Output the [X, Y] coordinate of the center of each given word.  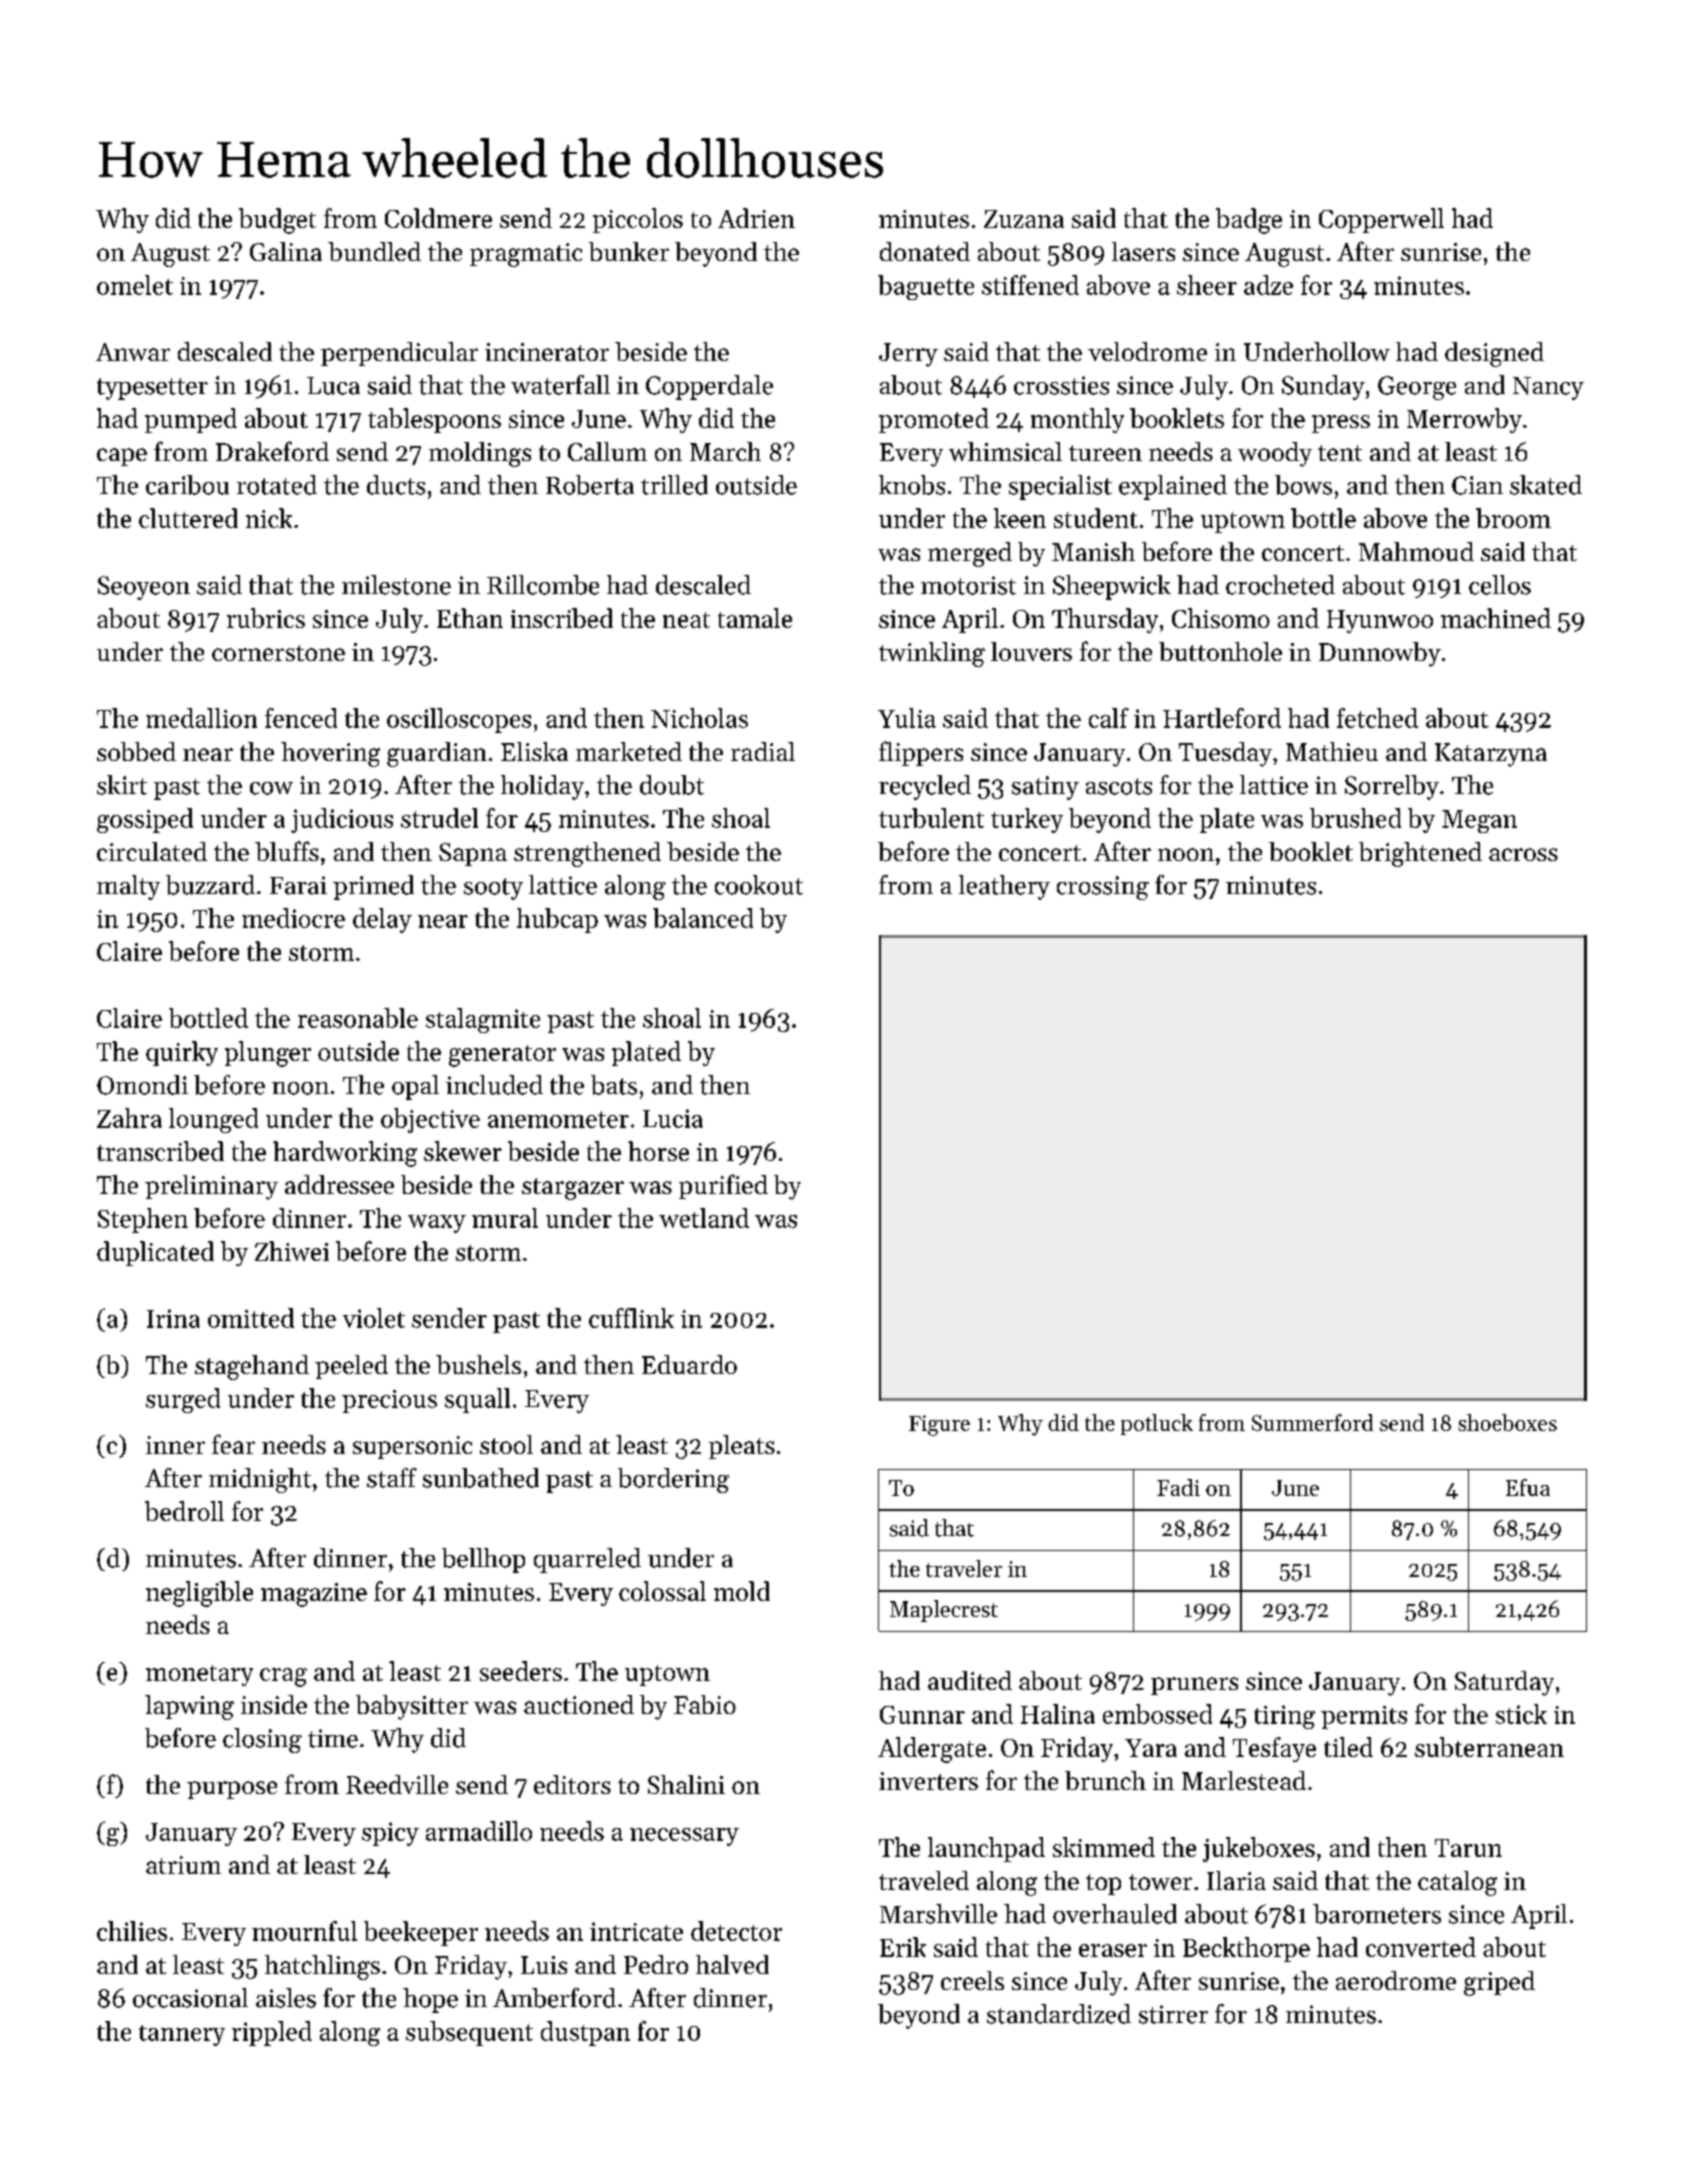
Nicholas [699, 718]
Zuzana [1024, 219]
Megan [1479, 821]
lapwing [189, 1707]
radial [763, 751]
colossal [662, 1591]
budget [277, 221]
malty [128, 887]
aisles [286, 1998]
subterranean [1489, 1747]
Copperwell [1381, 220]
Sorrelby [1392, 787]
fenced [301, 718]
